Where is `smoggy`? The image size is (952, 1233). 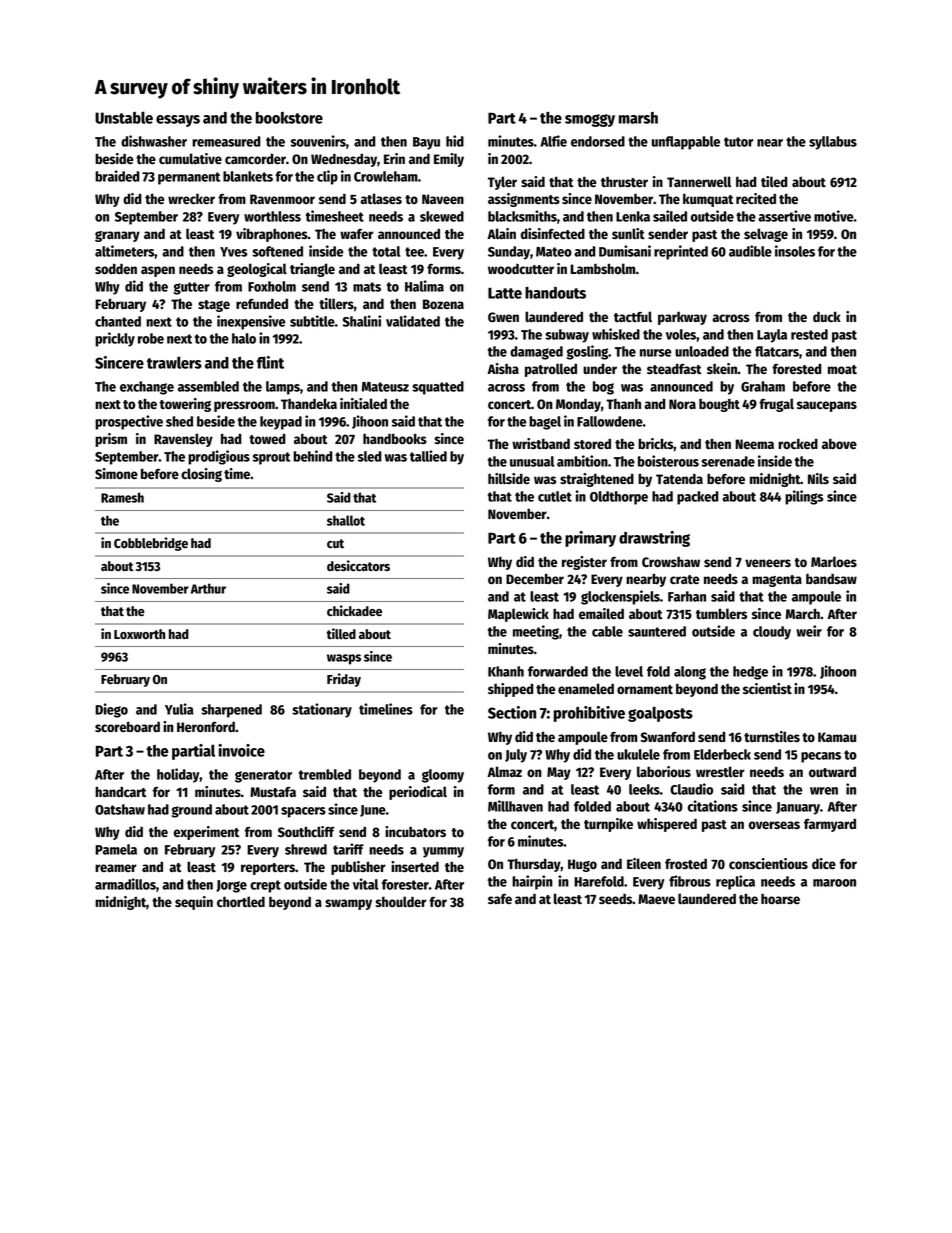
smoggy is located at coordinates (590, 120).
